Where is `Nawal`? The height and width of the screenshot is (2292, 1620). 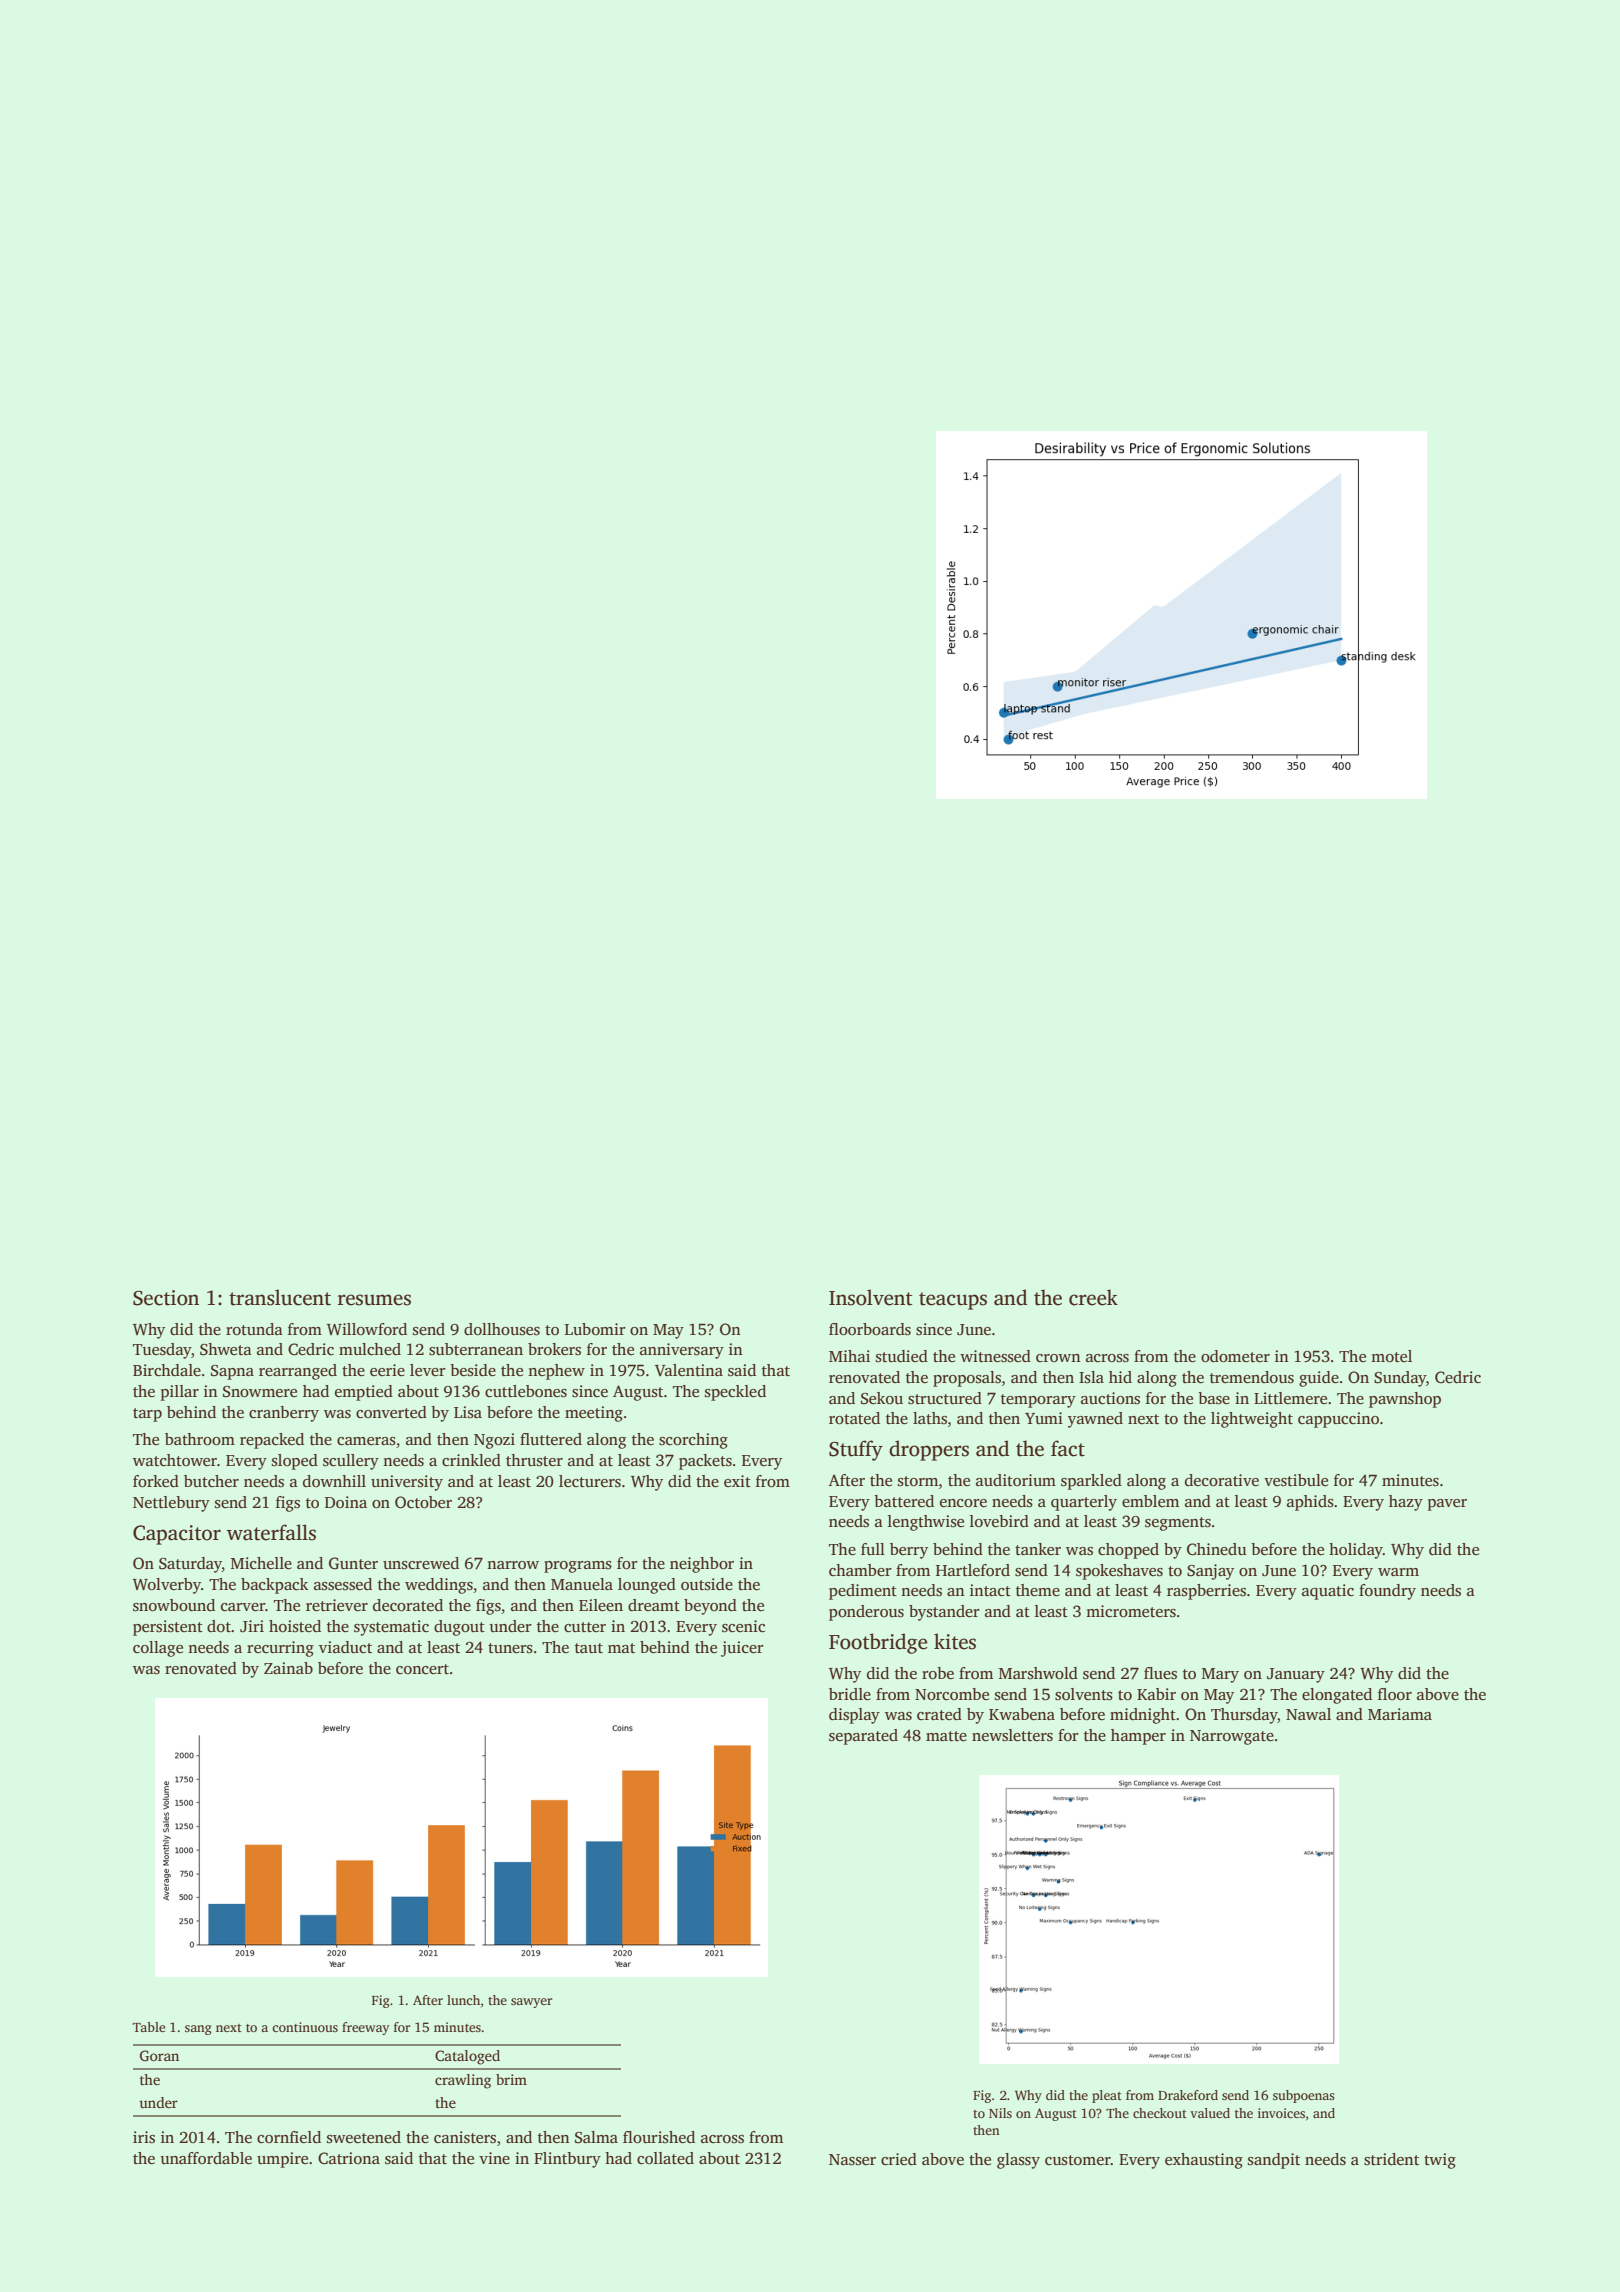 Nawal is located at coordinates (1308, 1714).
